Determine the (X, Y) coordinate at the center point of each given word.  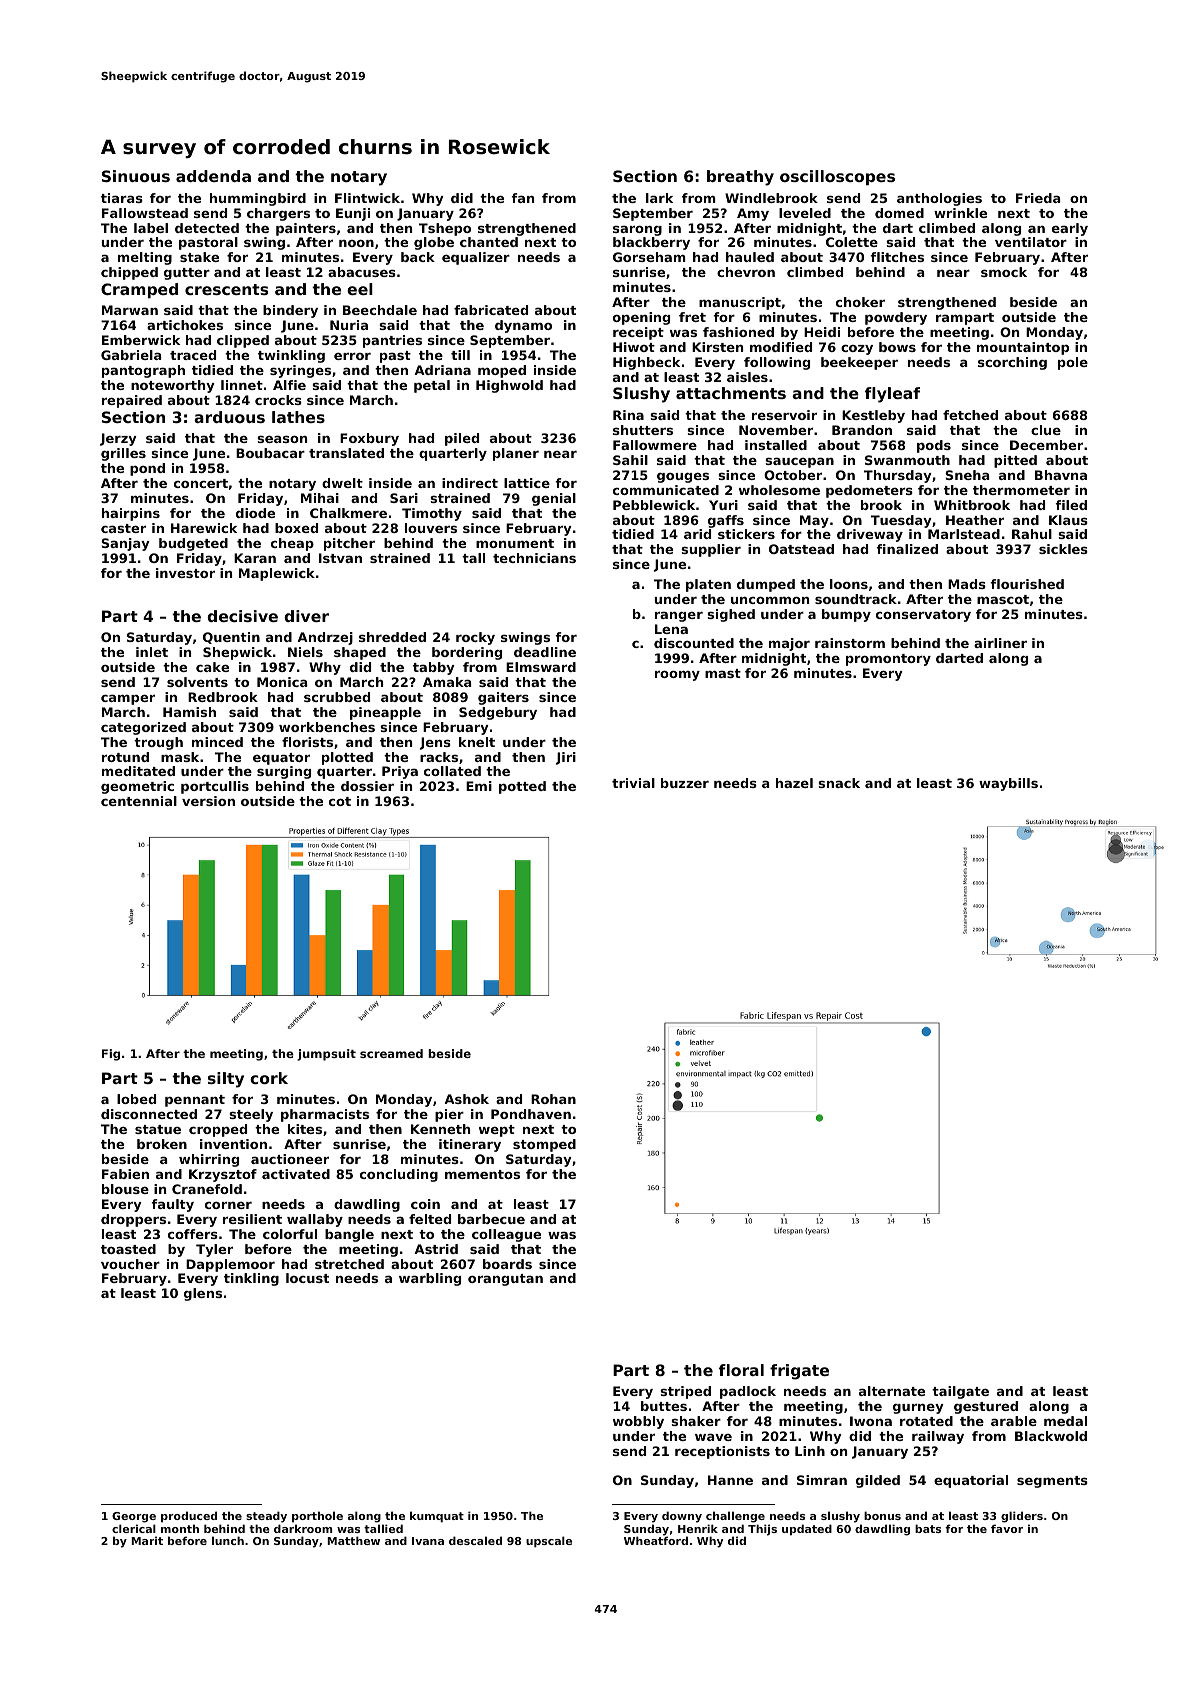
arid (697, 534)
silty (226, 1080)
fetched (970, 415)
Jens (435, 743)
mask (180, 757)
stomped (544, 1145)
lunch (228, 1540)
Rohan (553, 1099)
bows (897, 347)
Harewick (204, 528)
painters (306, 229)
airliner (1000, 643)
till (460, 355)
